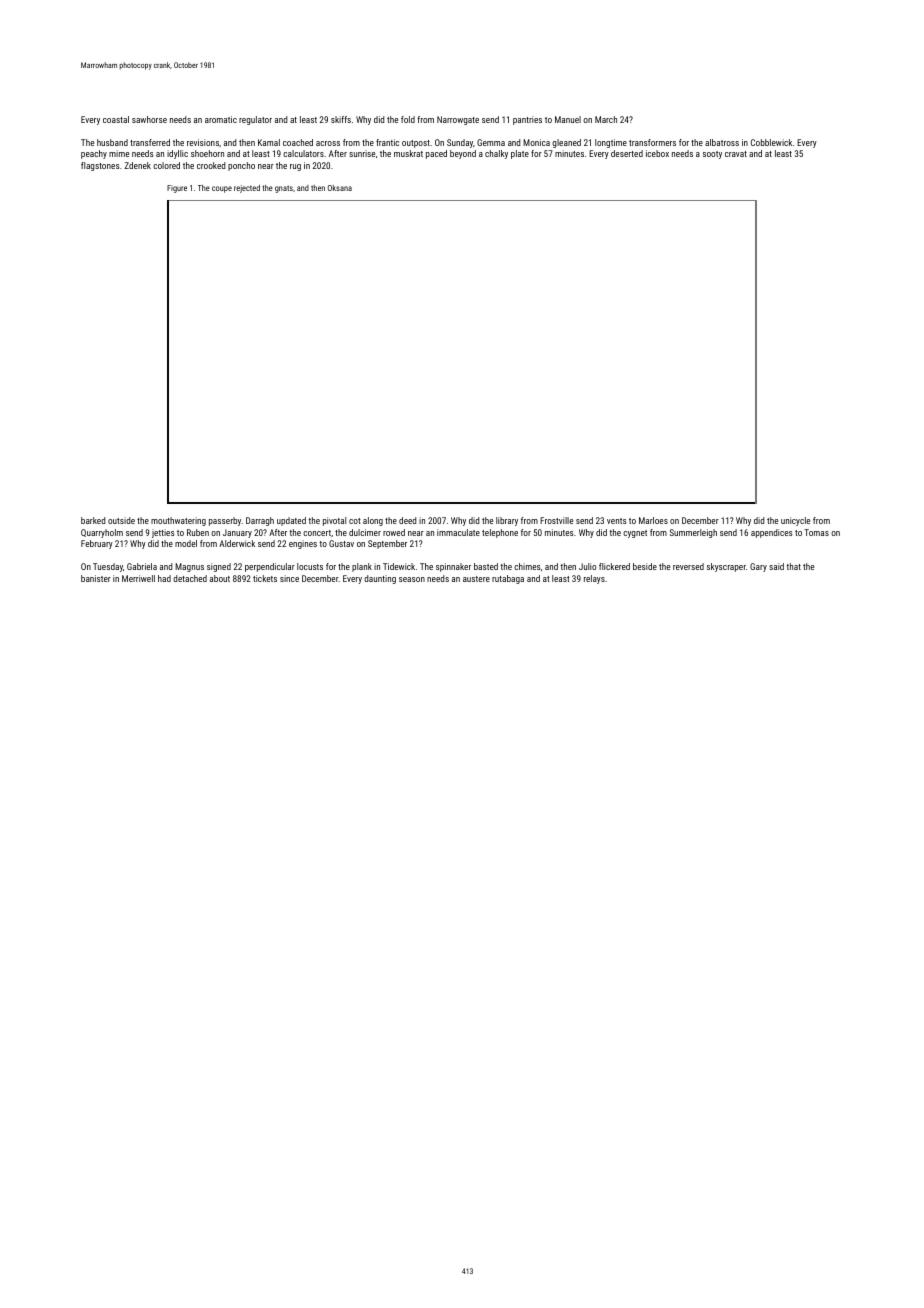 Image resolution: width=924 pixels, height=1308 pixels. Describe the element at coordinates (736, 154) in the screenshot. I see `cravat` at that location.
